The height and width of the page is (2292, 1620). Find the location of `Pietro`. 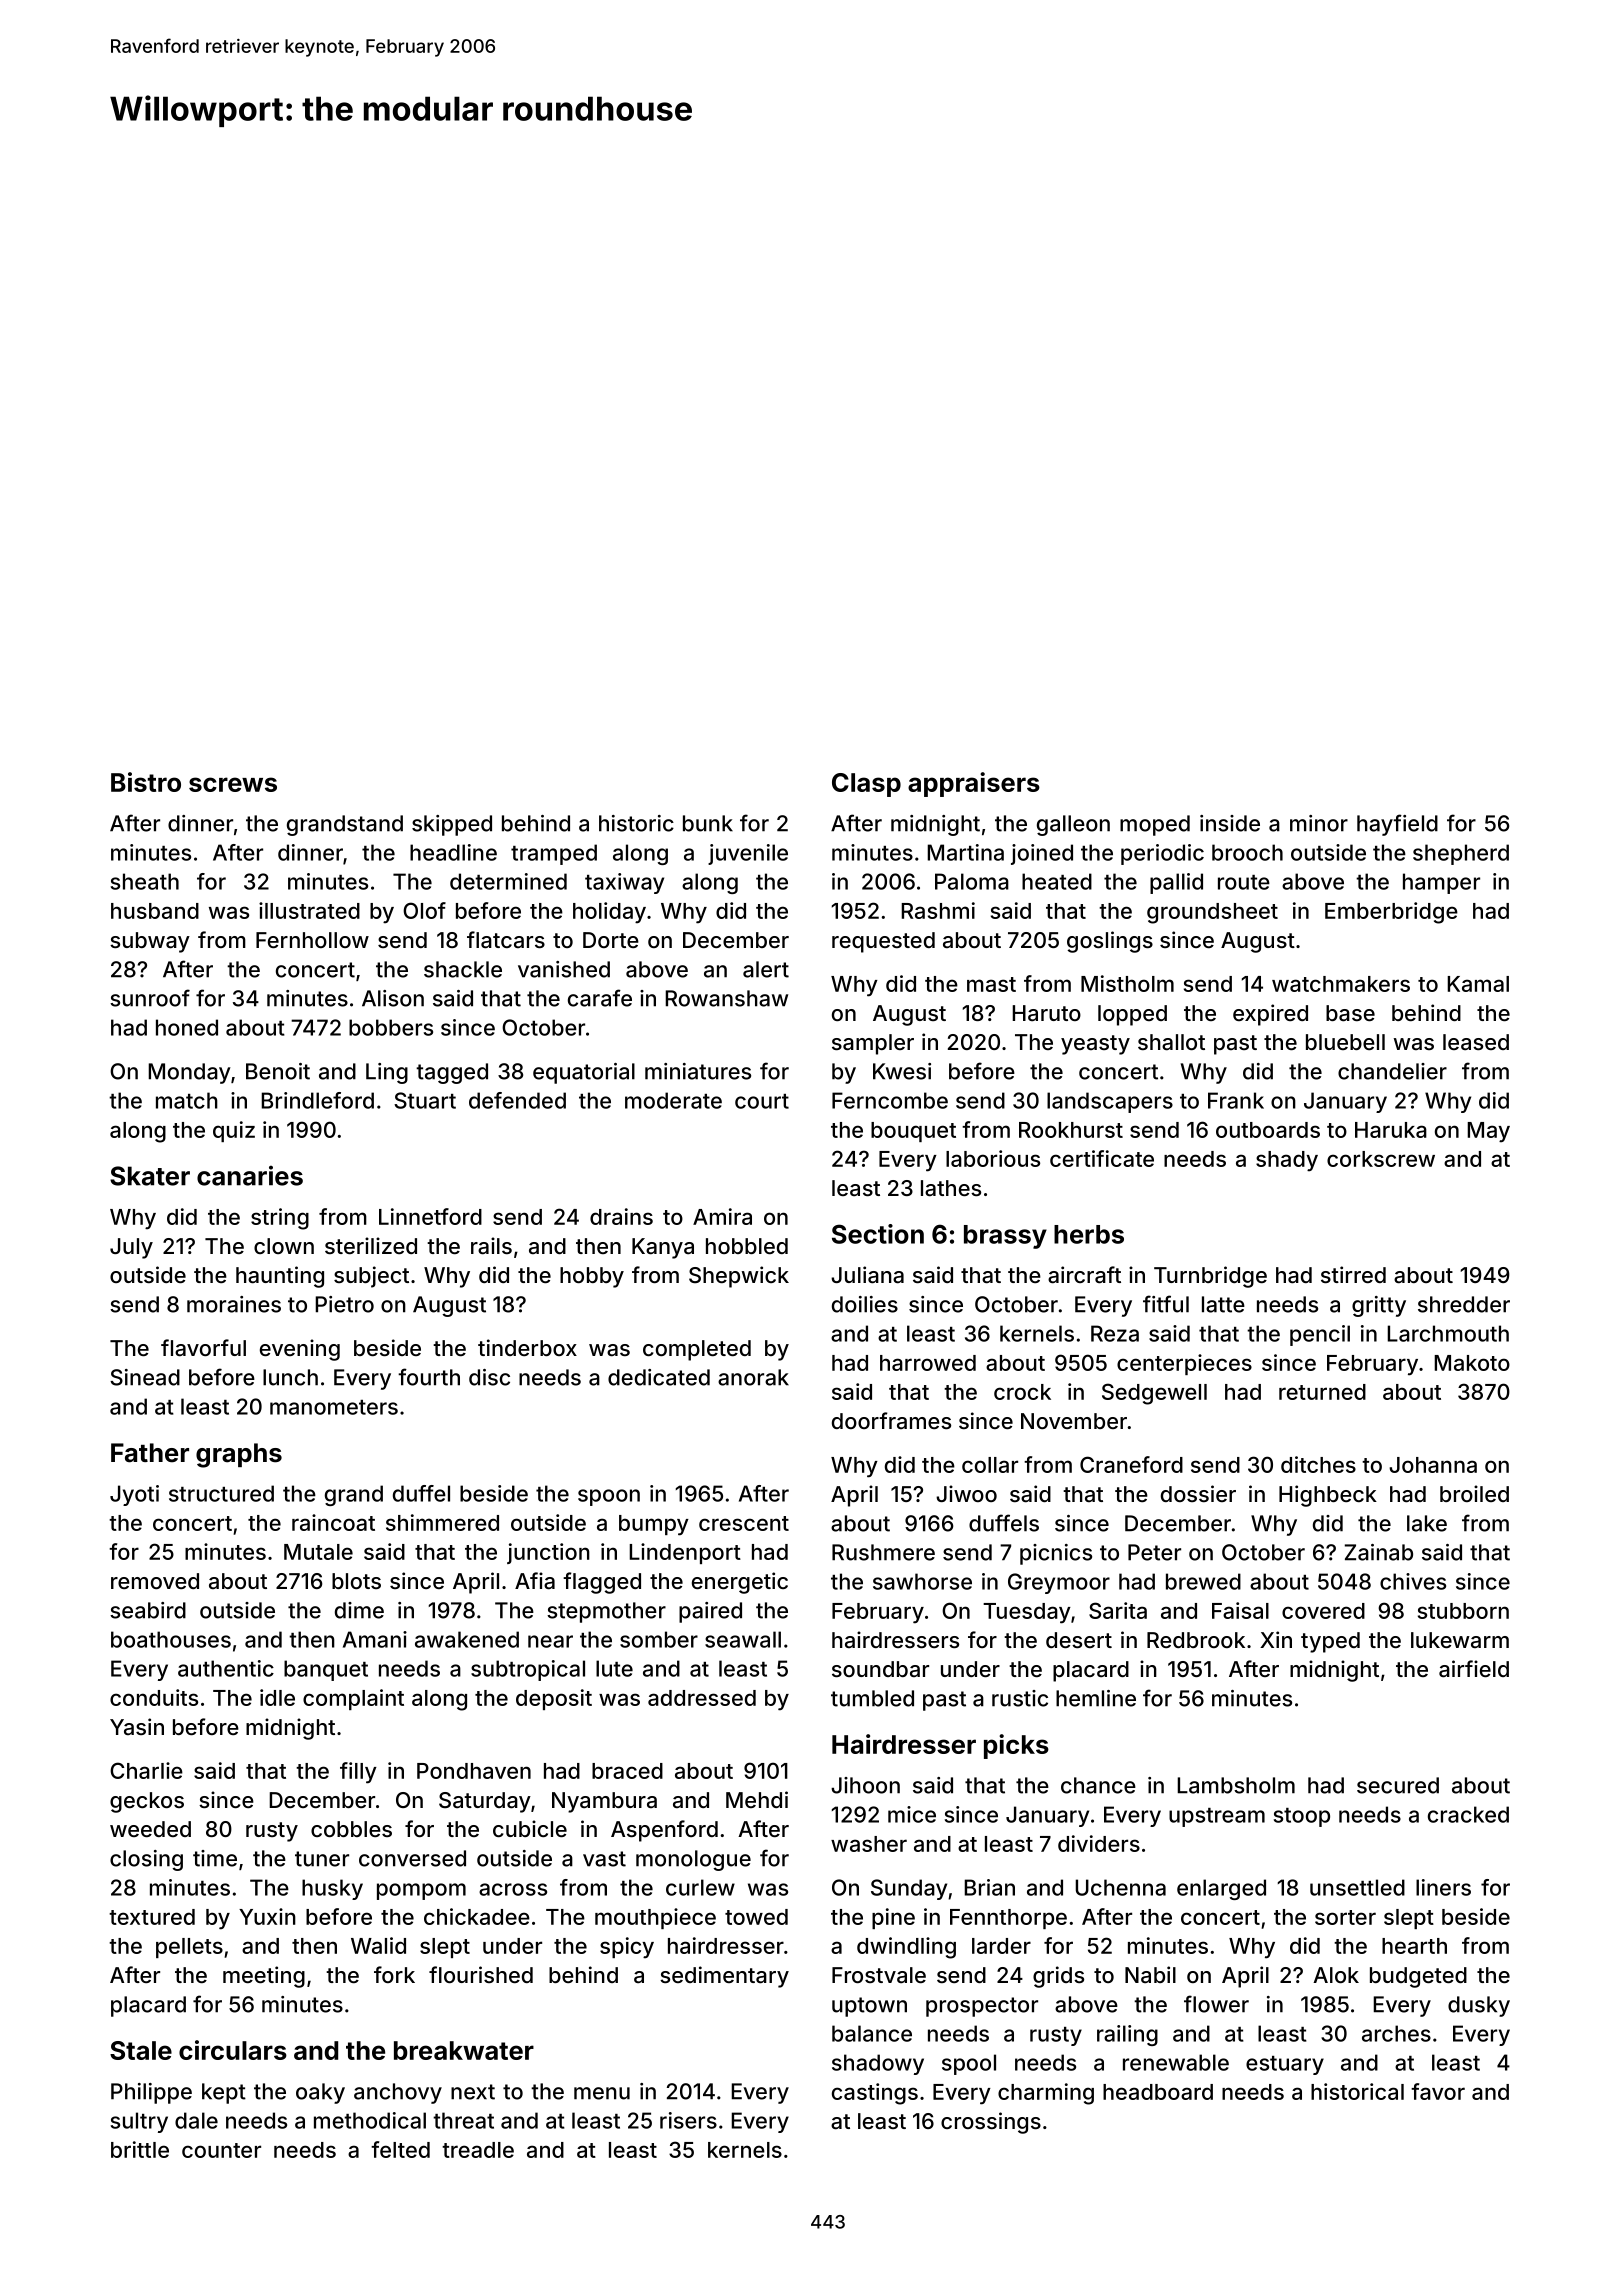

Pietro is located at coordinates (344, 1304).
